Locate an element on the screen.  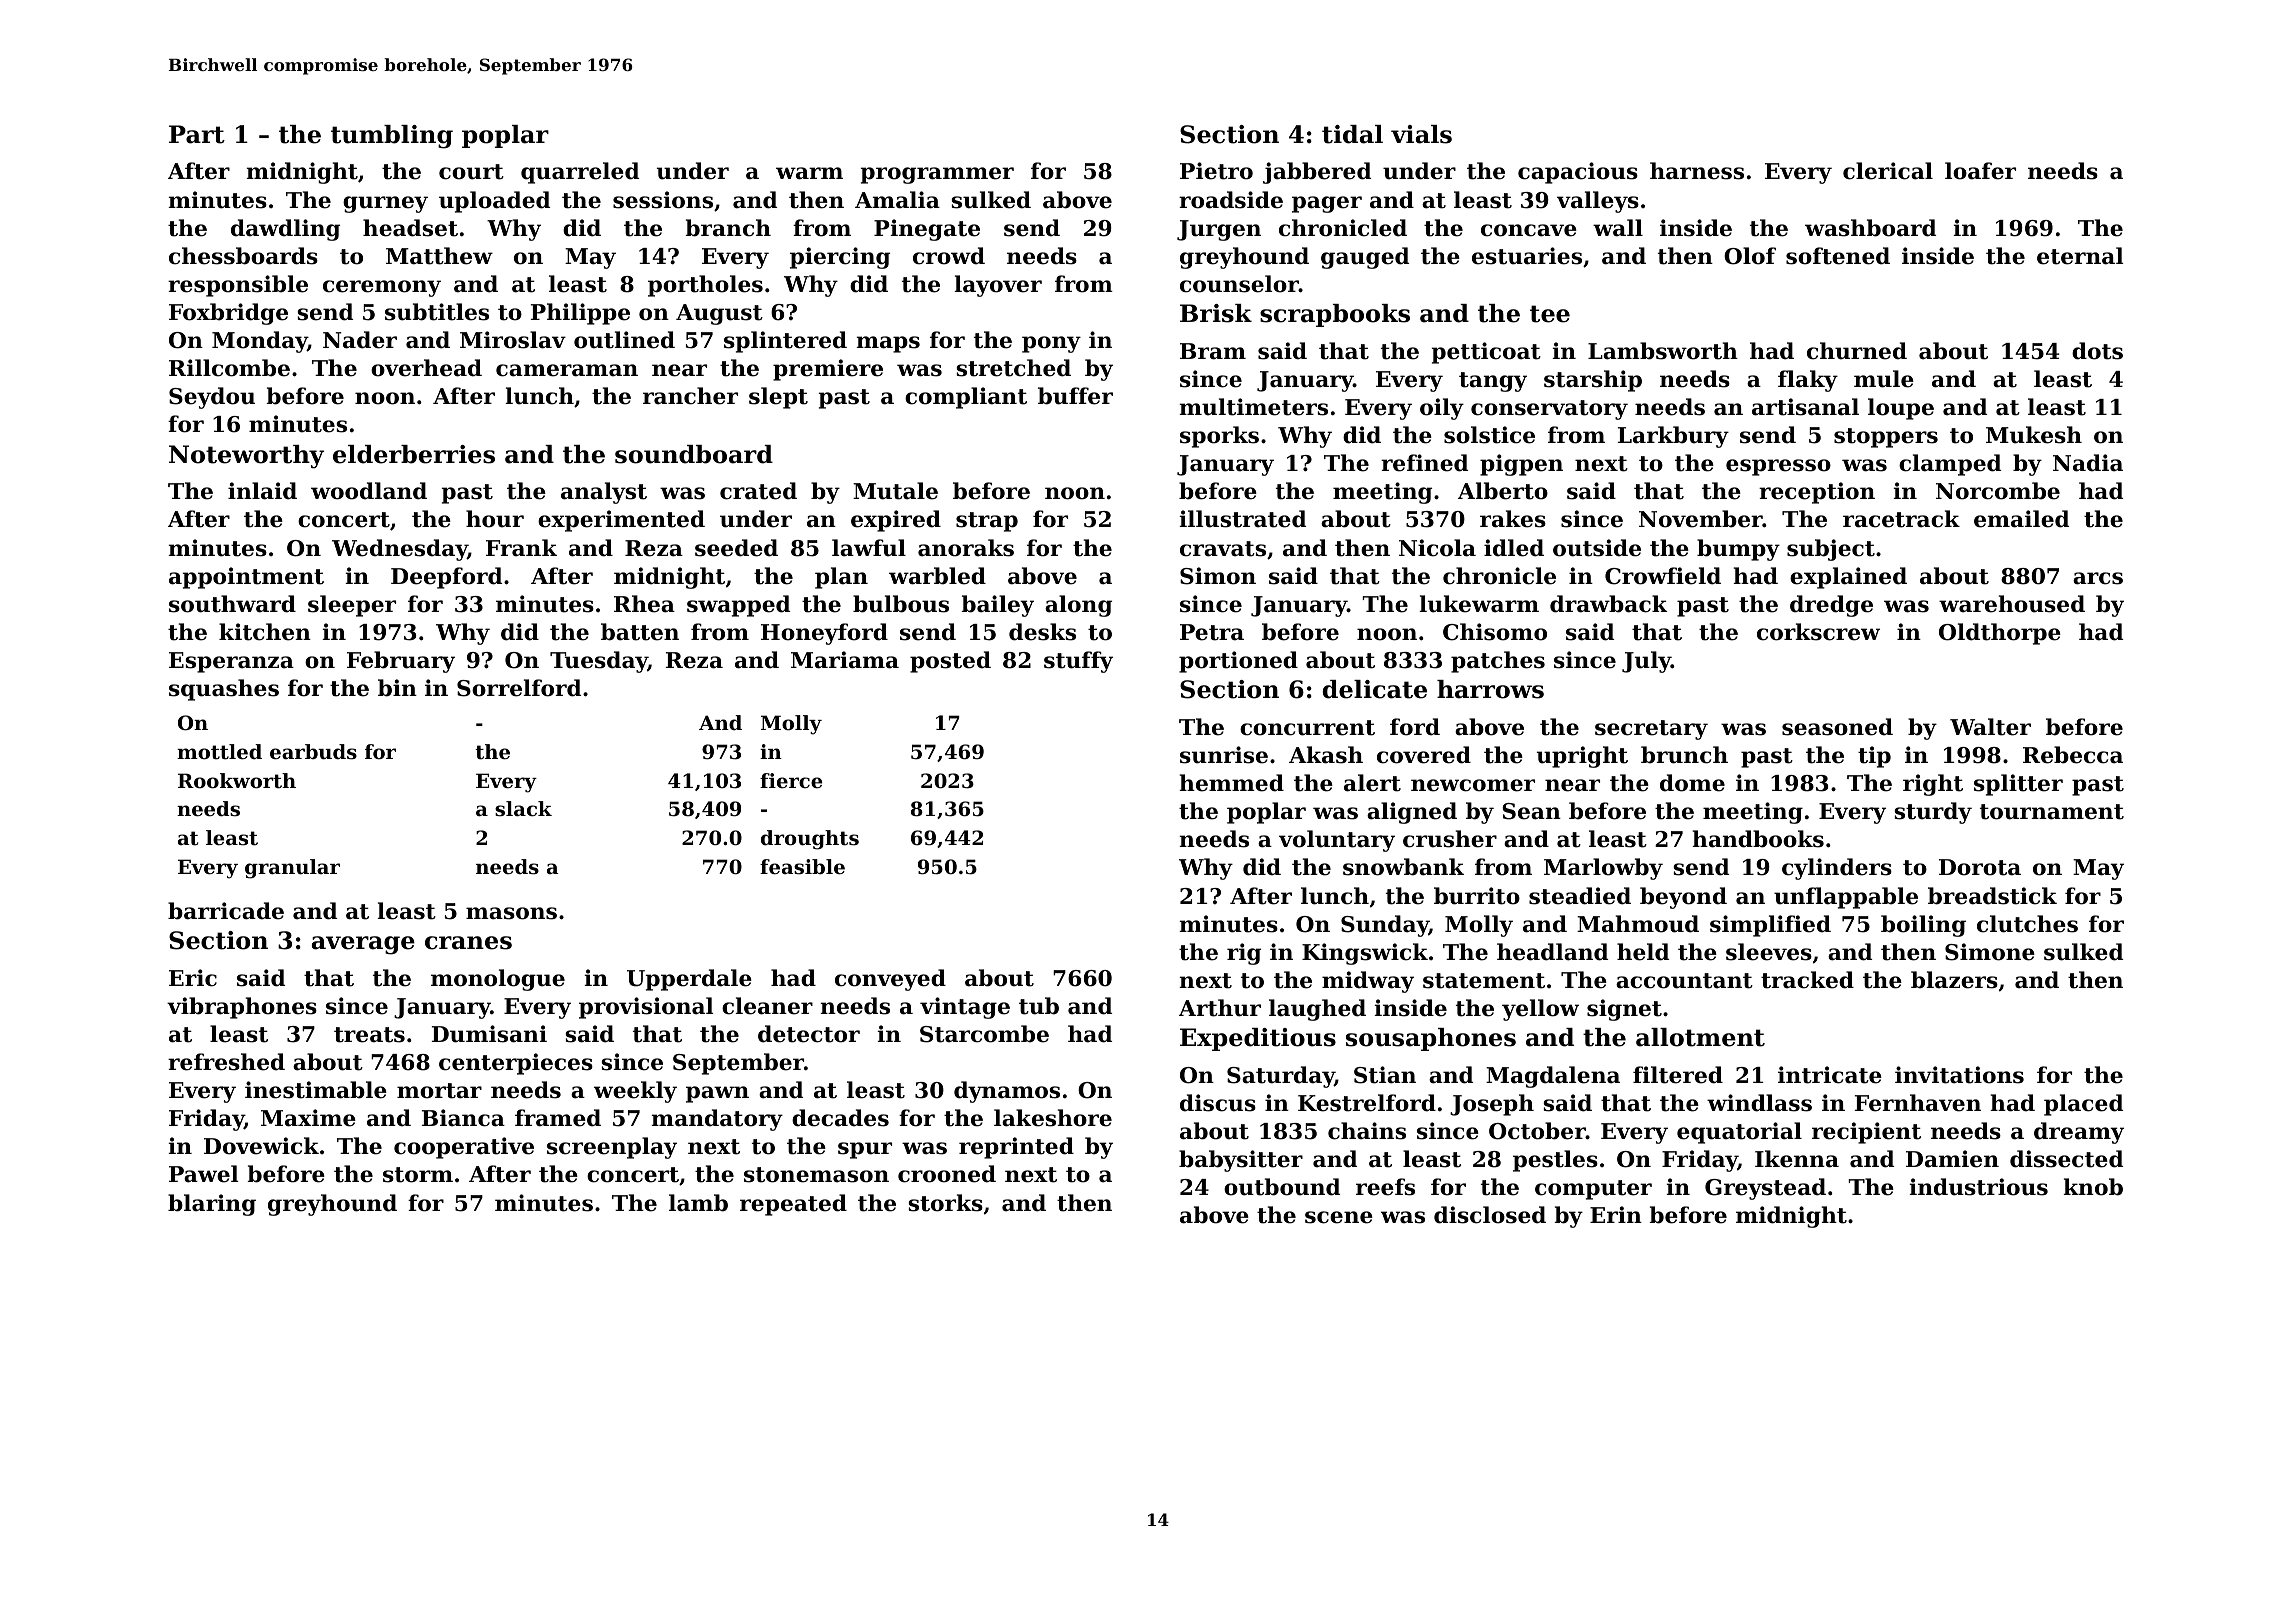
Nader is located at coordinates (360, 340).
